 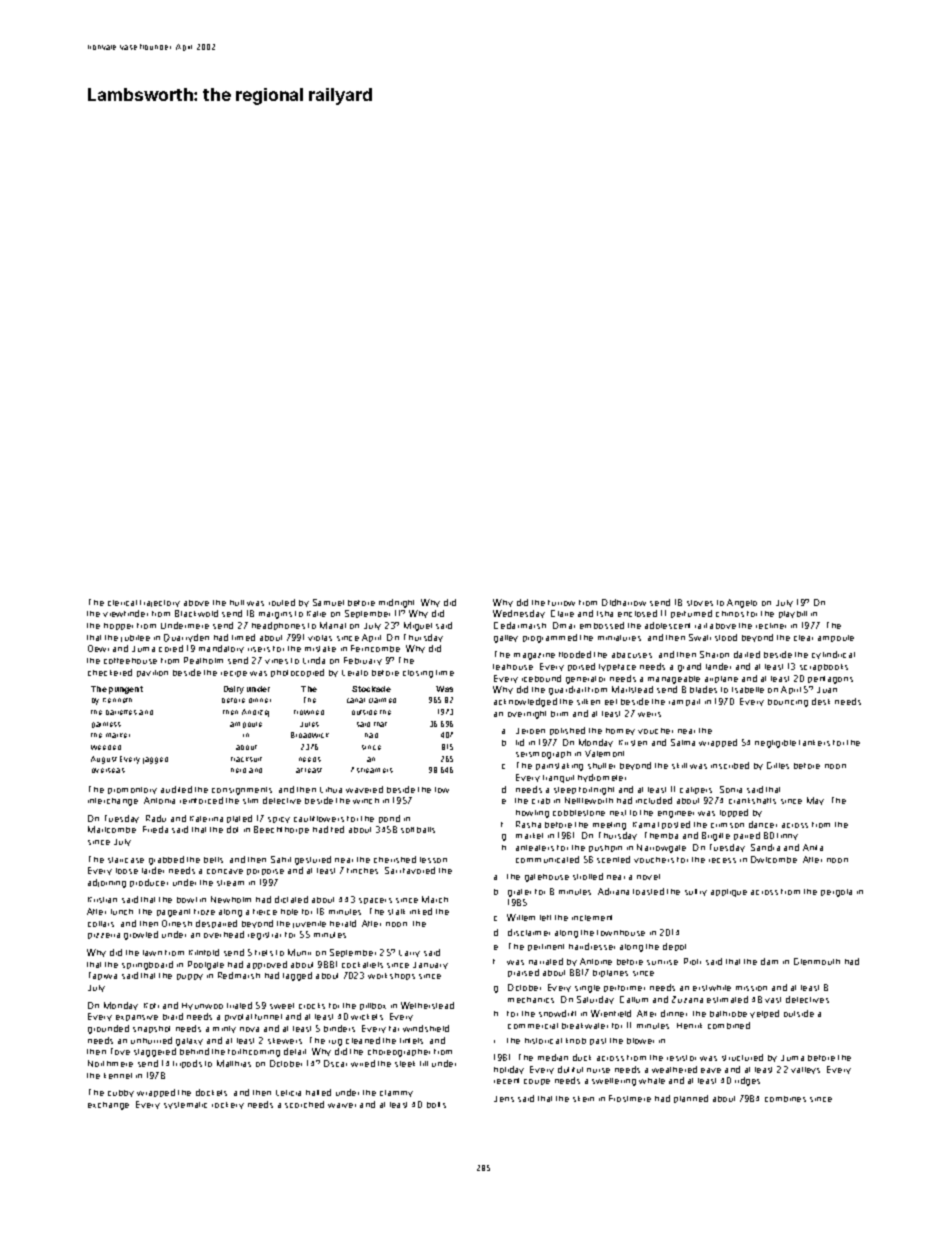 I want to click on Samuel, so click(x=328, y=602).
